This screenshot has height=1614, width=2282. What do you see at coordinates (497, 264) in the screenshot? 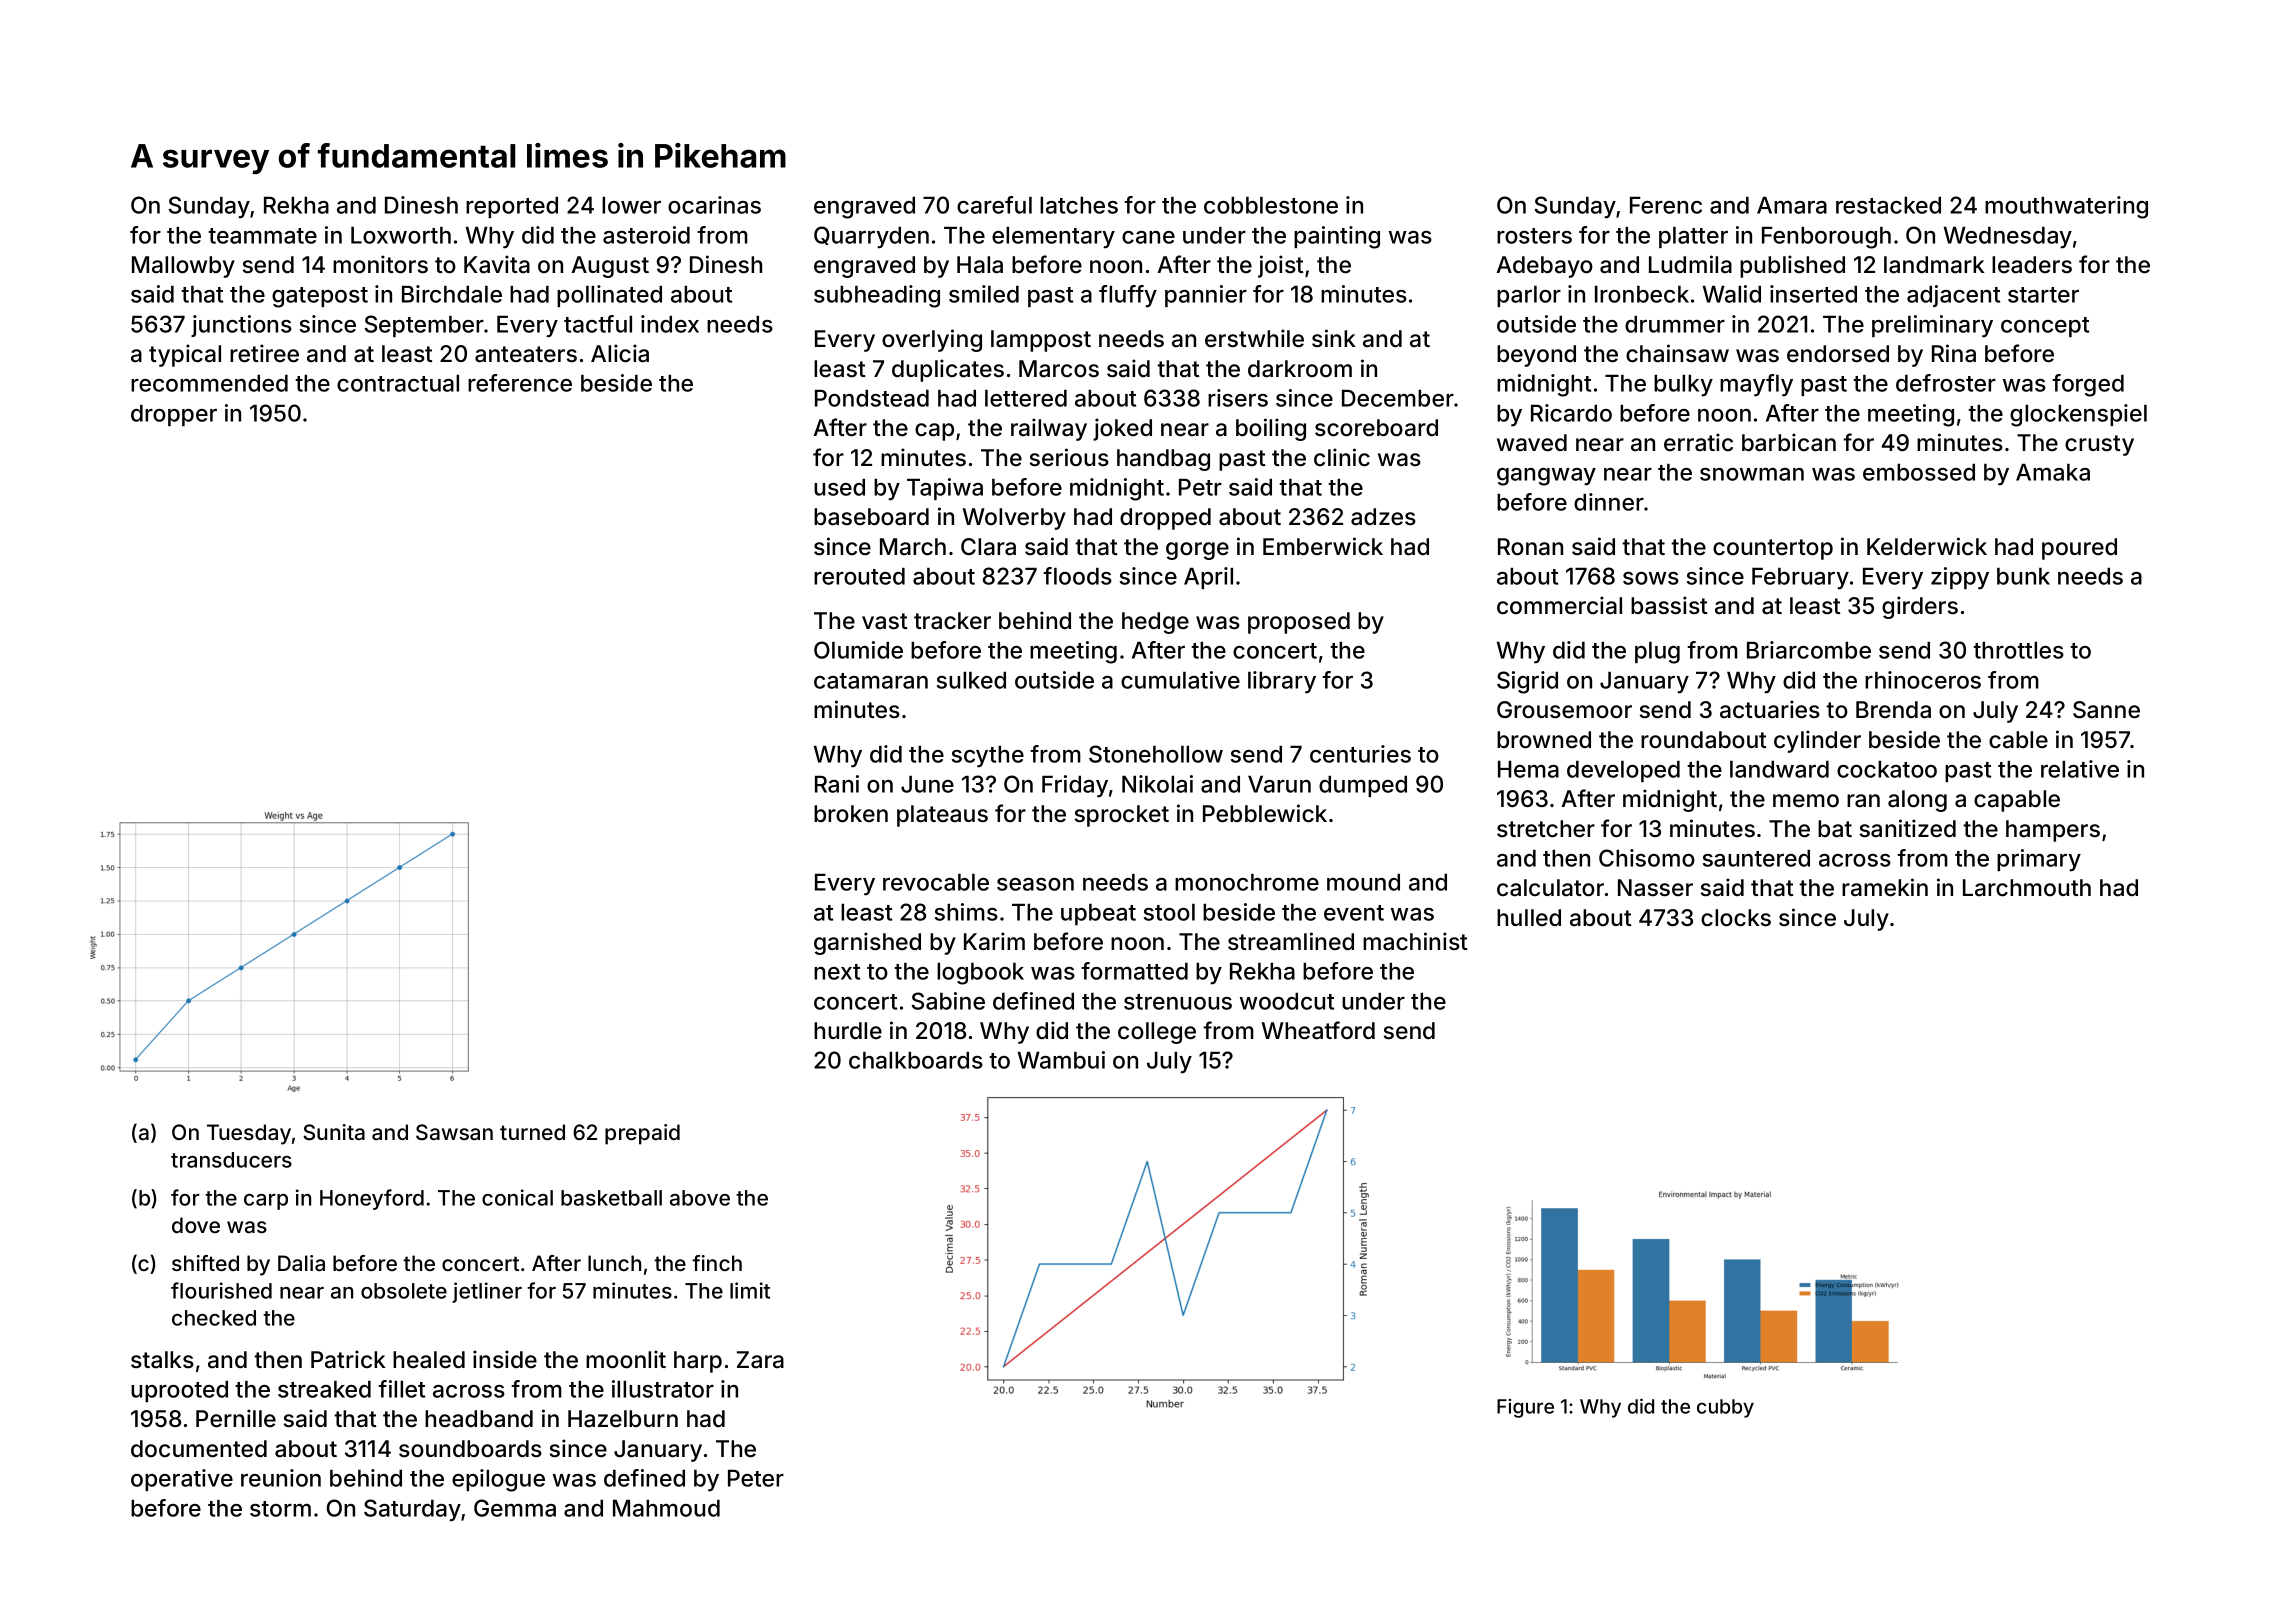
I see `Kavita` at bounding box center [497, 264].
